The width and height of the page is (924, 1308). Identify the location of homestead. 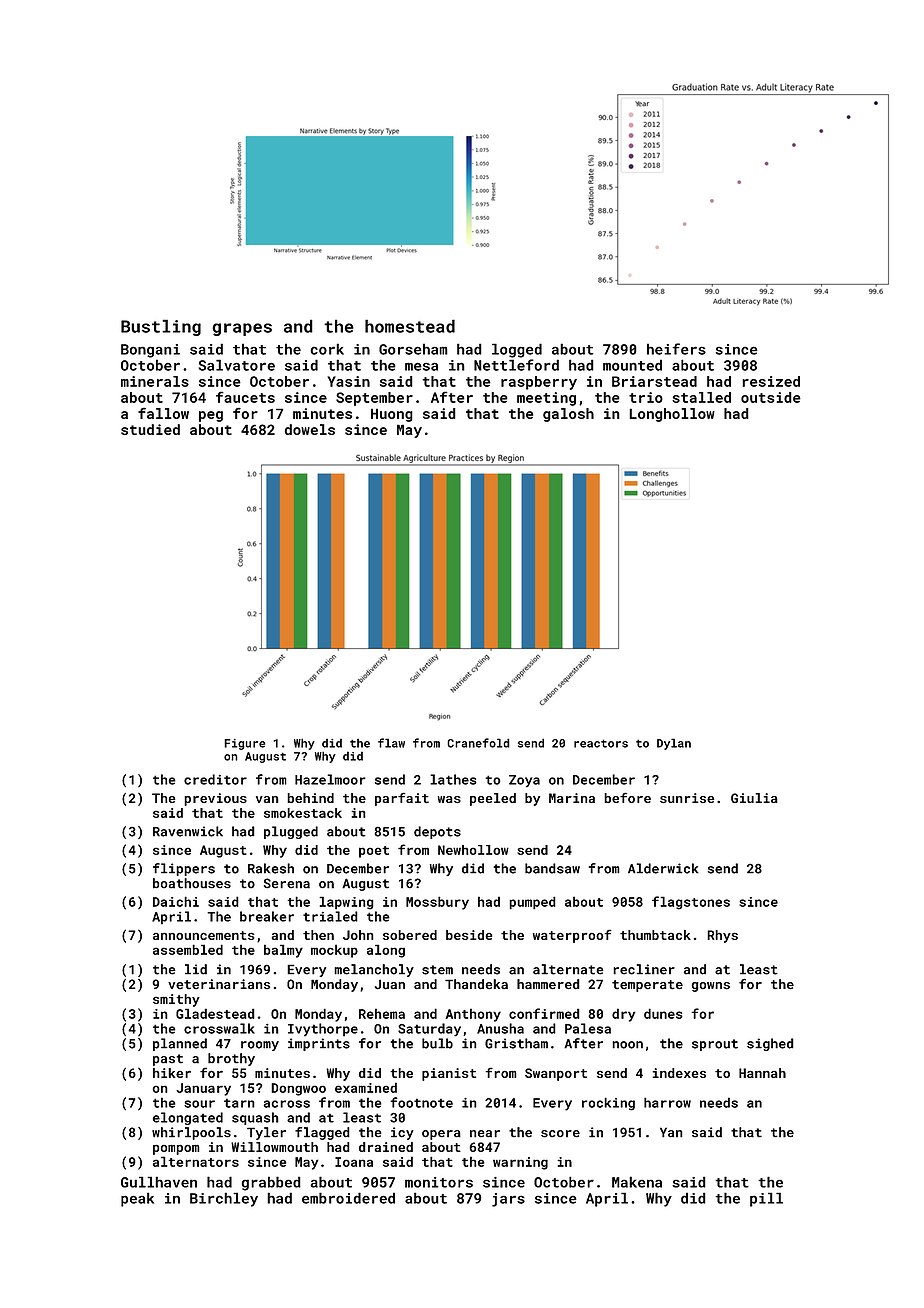
(410, 326).
